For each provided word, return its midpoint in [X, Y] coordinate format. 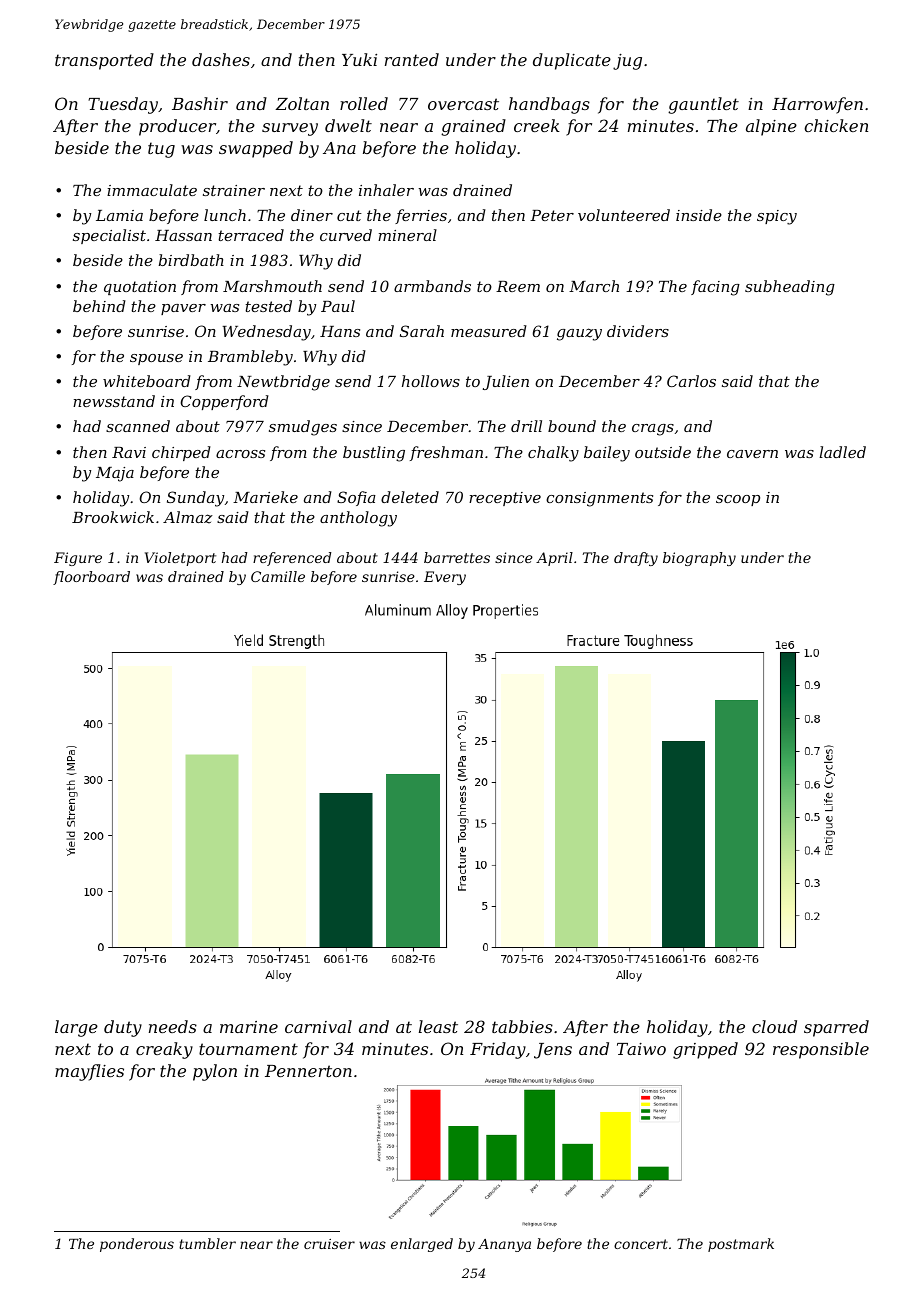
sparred [836, 1028]
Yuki [359, 59]
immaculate [152, 190]
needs [173, 1026]
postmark [741, 1245]
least [438, 1026]
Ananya [504, 1245]
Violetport [180, 559]
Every [445, 578]
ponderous [137, 1245]
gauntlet [703, 105]
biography [699, 559]
